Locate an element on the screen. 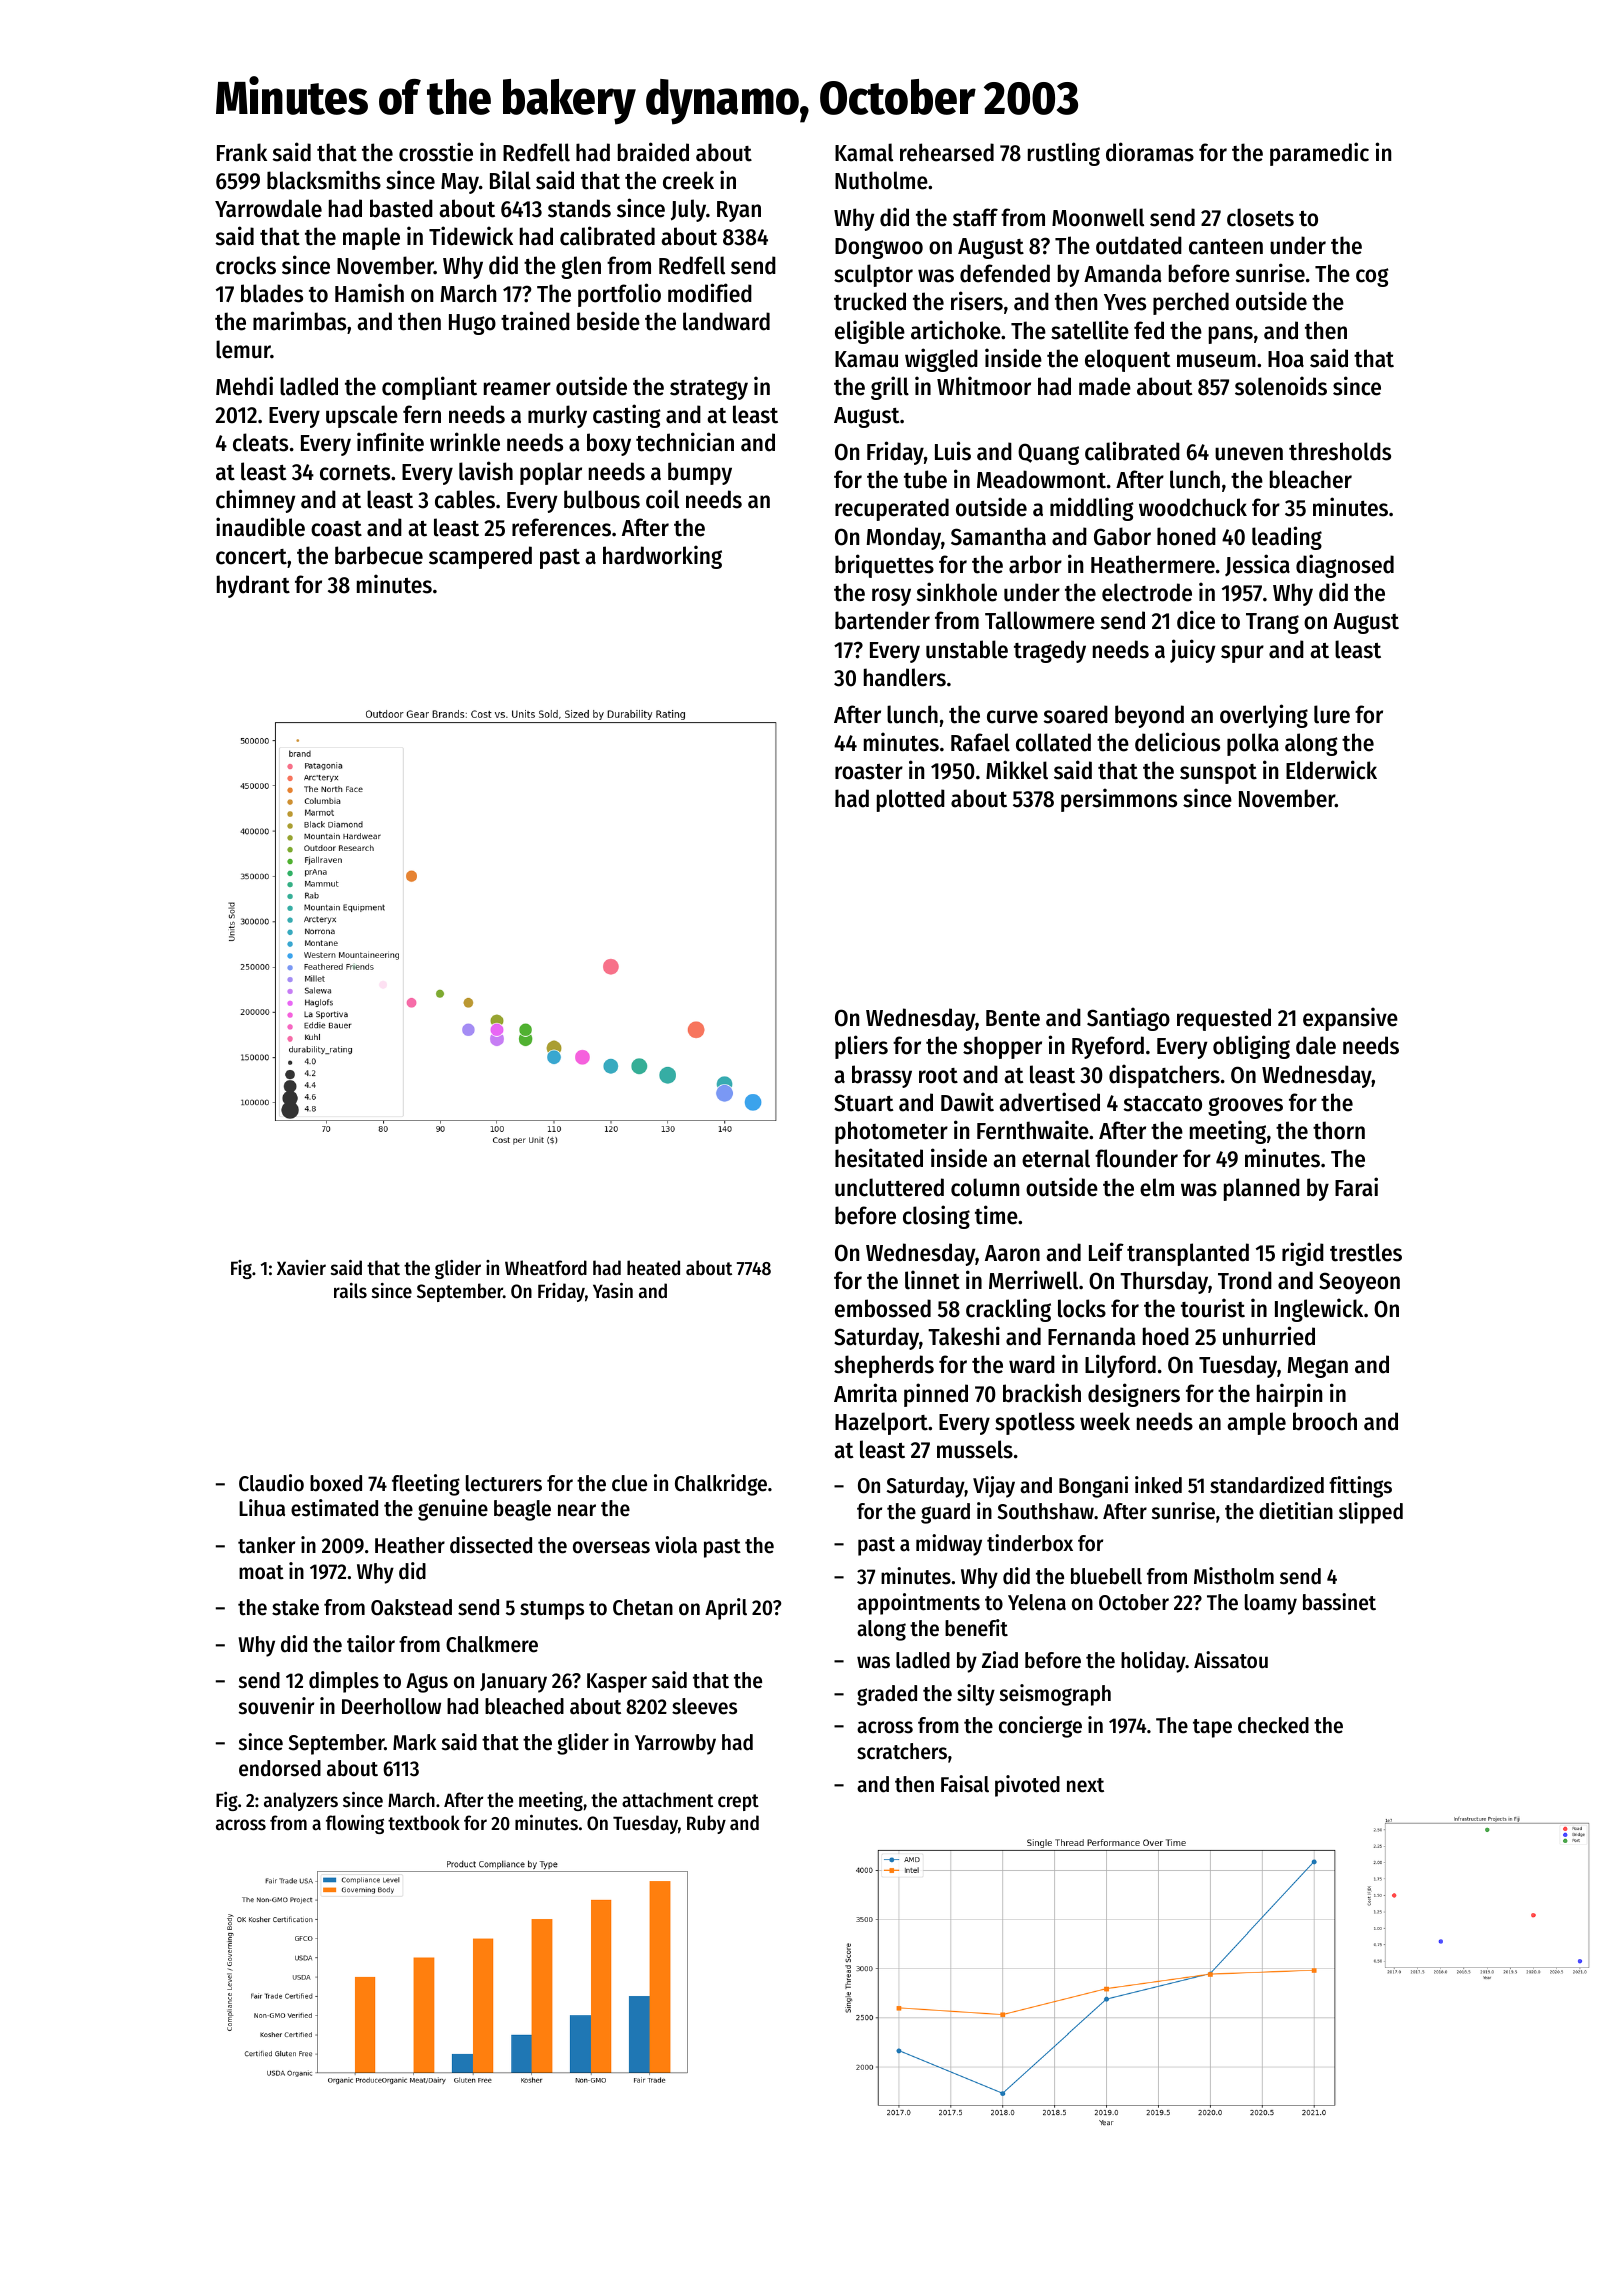 The image size is (1620, 2292). Chalkridge is located at coordinates (721, 1485).
